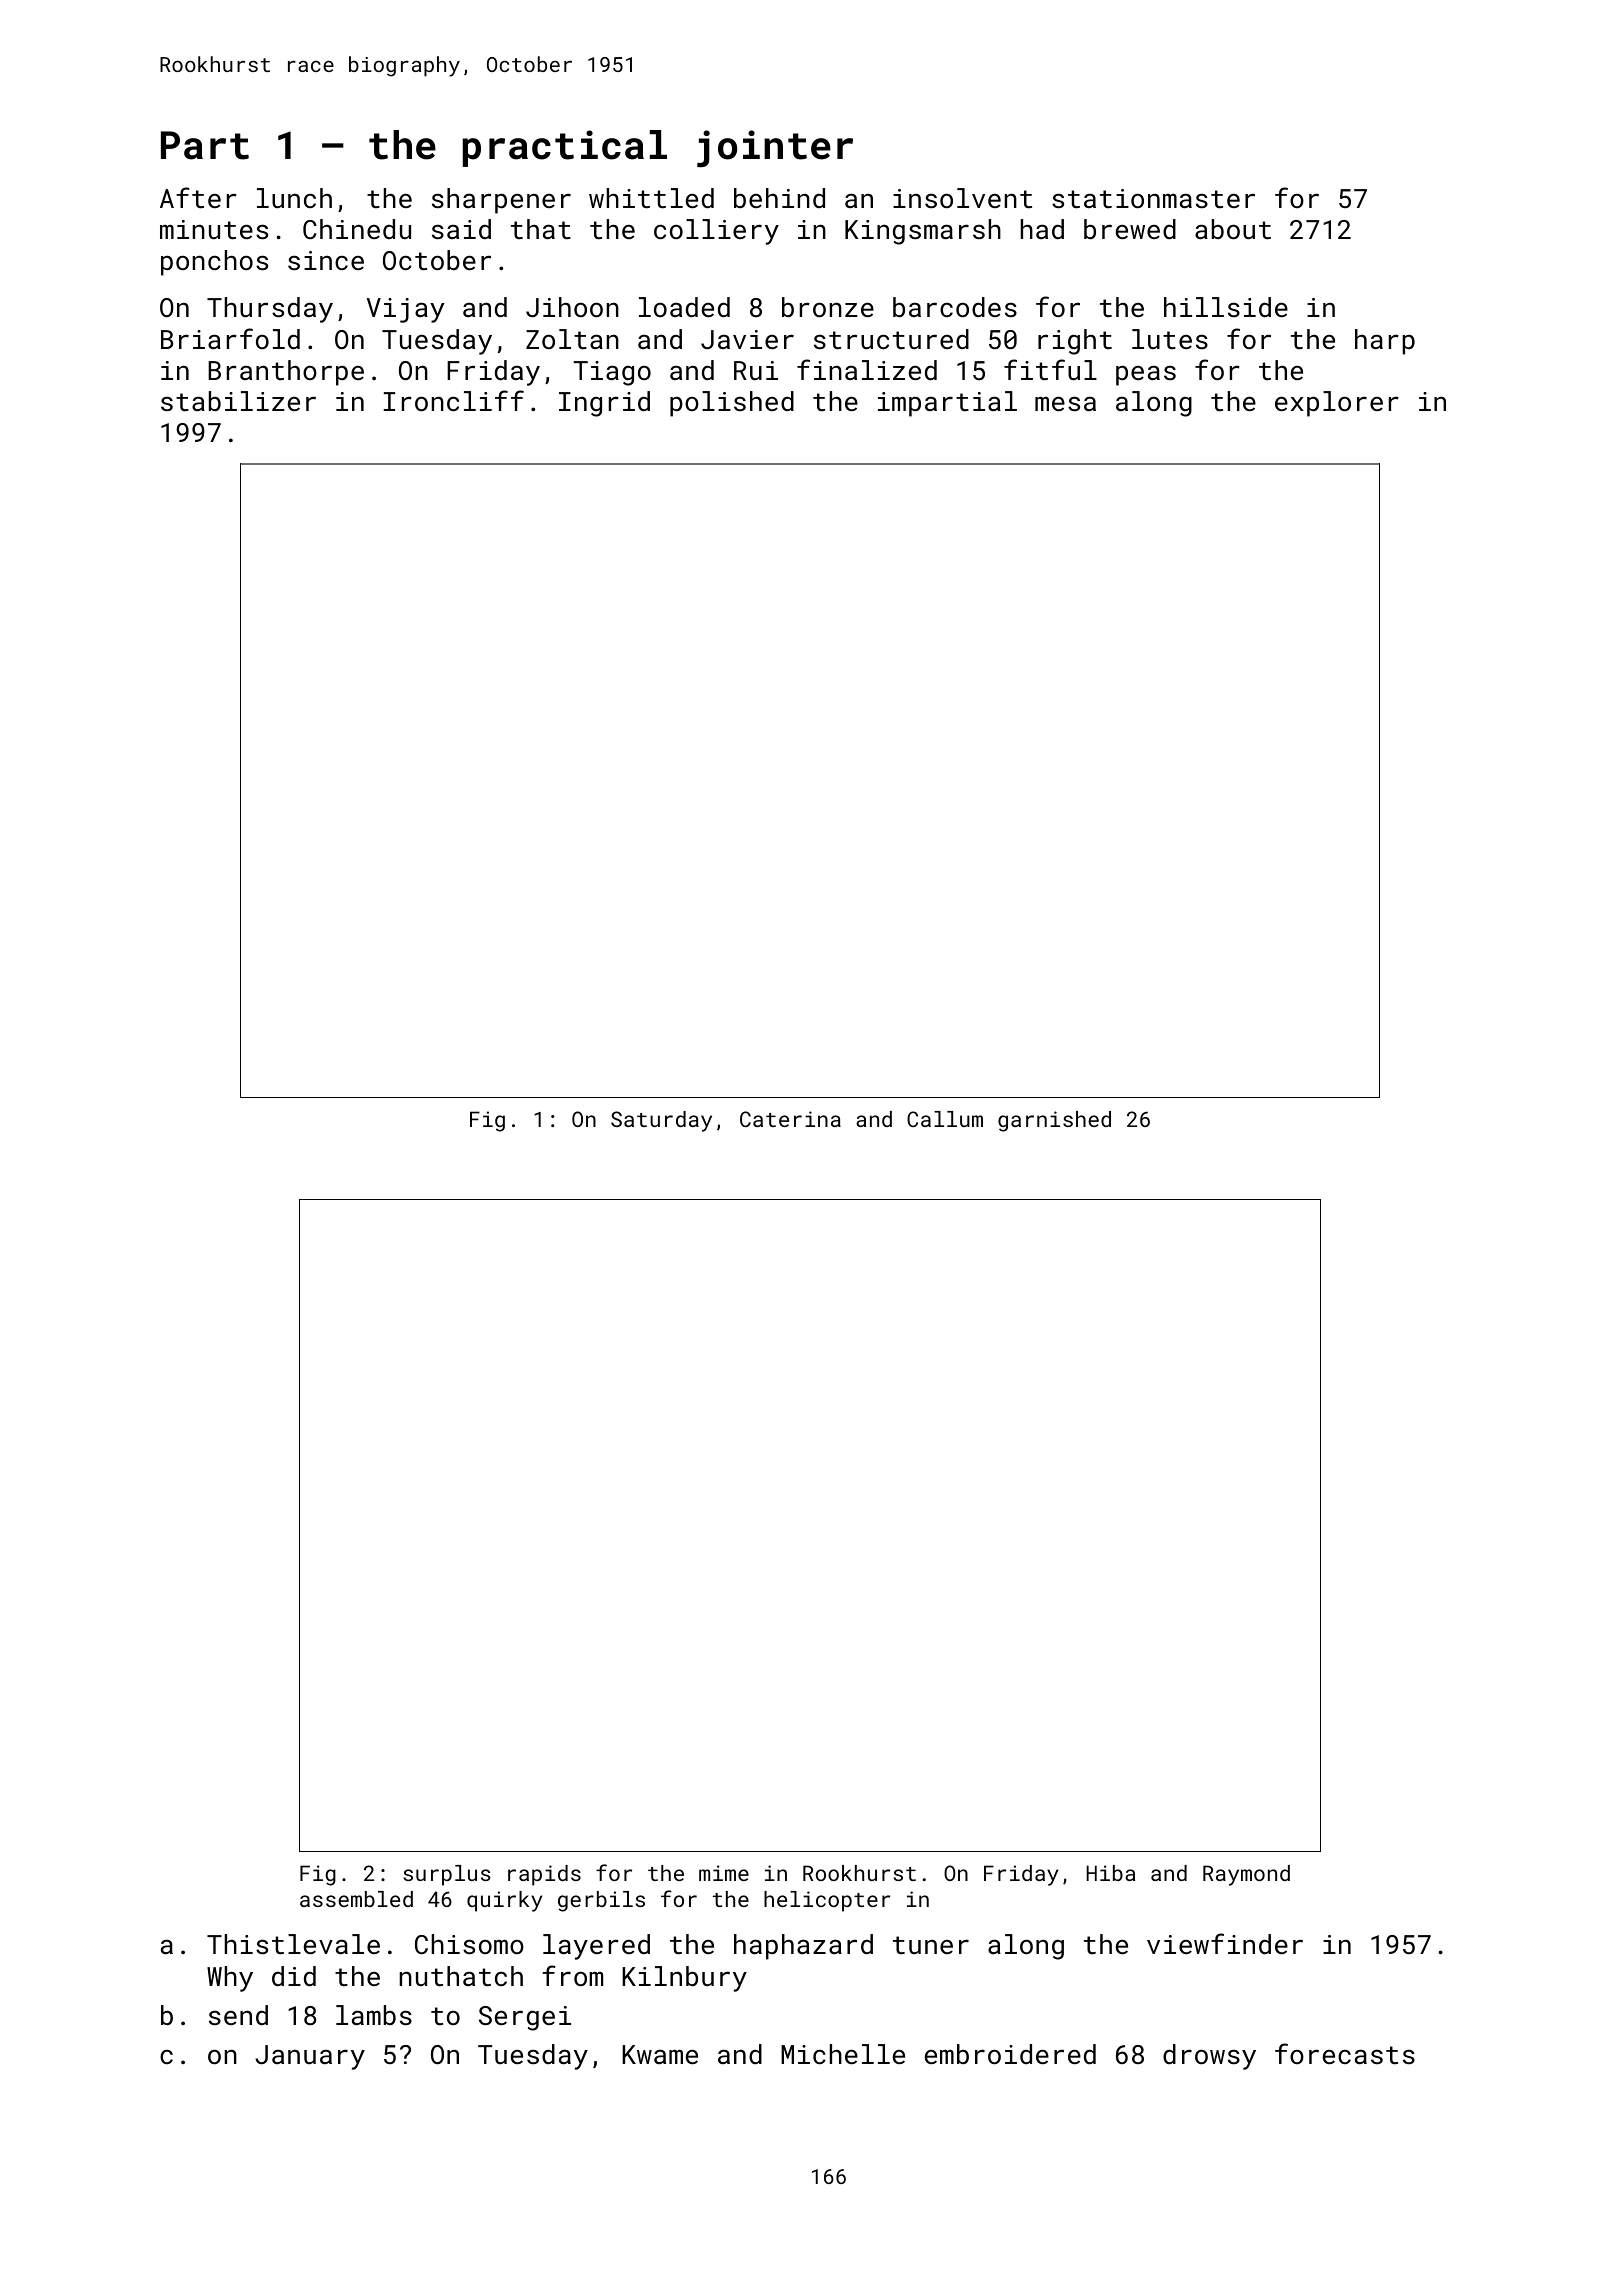 This page has width=1620, height=2292. Describe the element at coordinates (454, 400) in the page. I see `Ironcliff` at that location.
